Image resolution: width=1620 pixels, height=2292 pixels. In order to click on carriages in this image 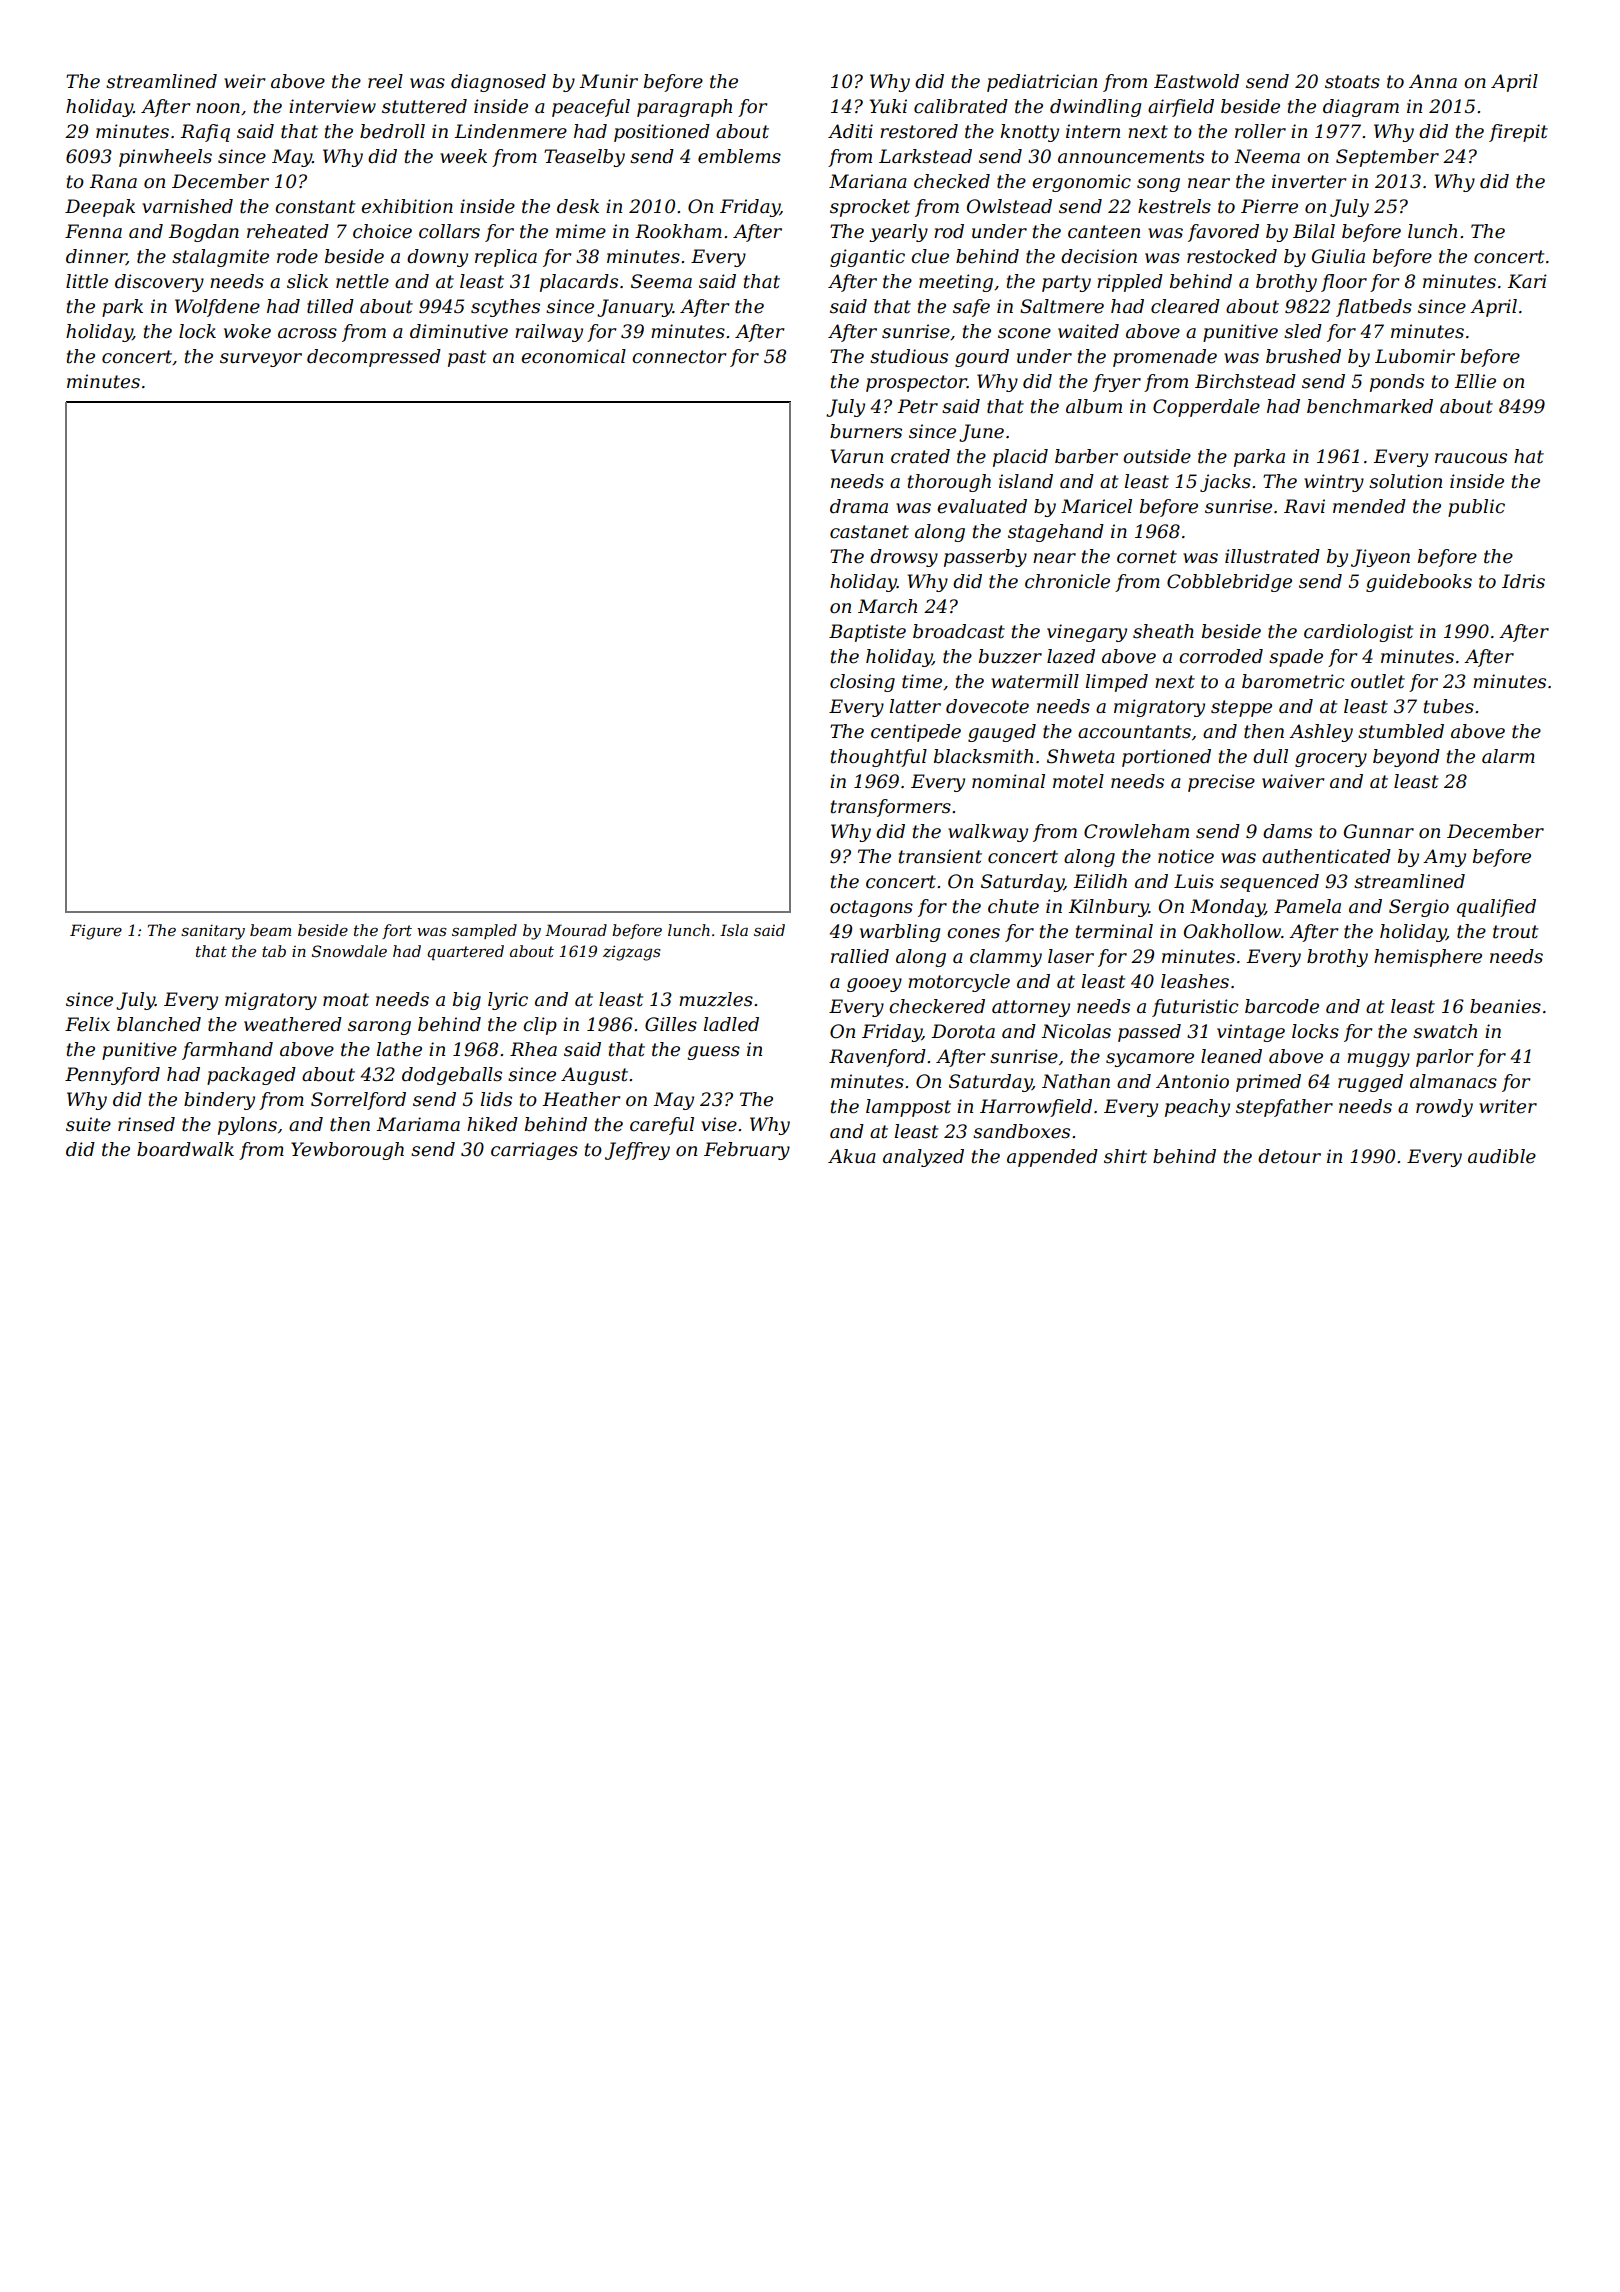, I will do `click(534, 1151)`.
